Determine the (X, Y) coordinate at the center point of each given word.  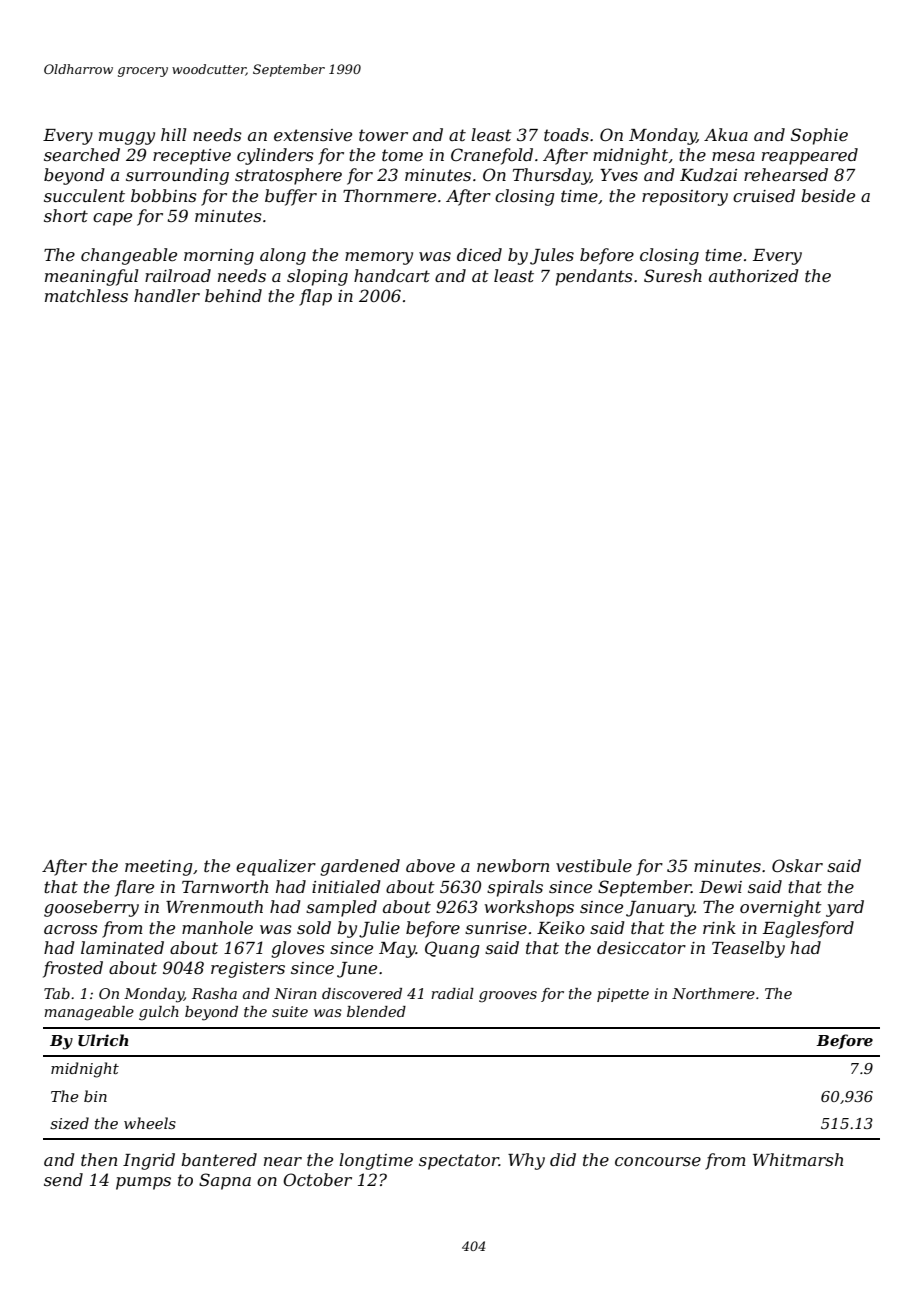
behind (233, 295)
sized (69, 1123)
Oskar (797, 865)
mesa (733, 156)
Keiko (561, 927)
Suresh (673, 275)
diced (479, 254)
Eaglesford (808, 929)
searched (82, 154)
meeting (158, 868)
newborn (513, 865)
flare (134, 888)
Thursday (551, 176)
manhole (217, 927)
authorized (753, 276)
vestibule (594, 865)
